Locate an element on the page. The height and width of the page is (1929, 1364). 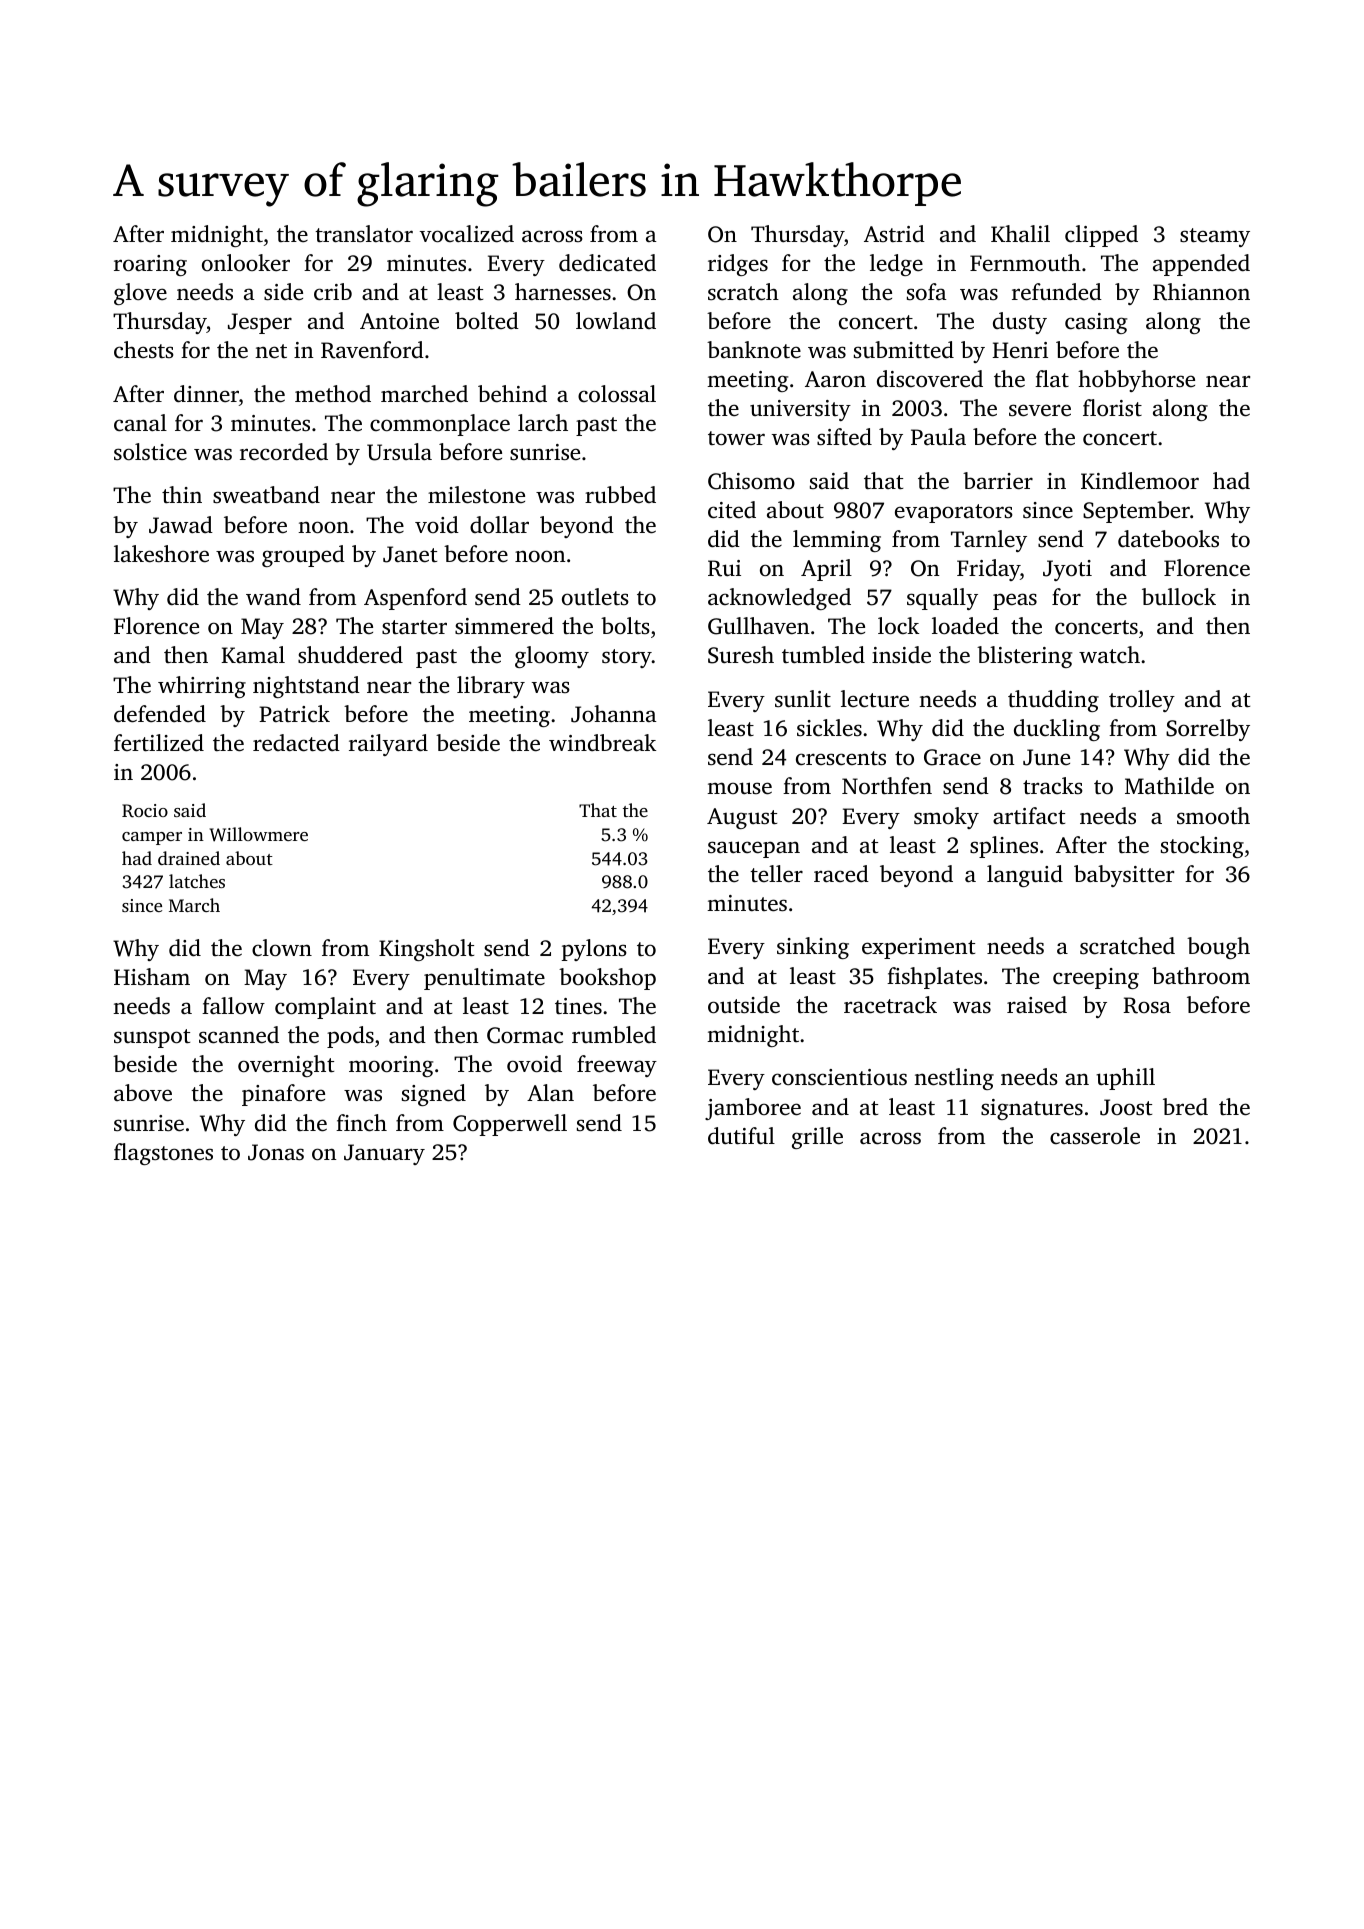
canal is located at coordinates (140, 423).
